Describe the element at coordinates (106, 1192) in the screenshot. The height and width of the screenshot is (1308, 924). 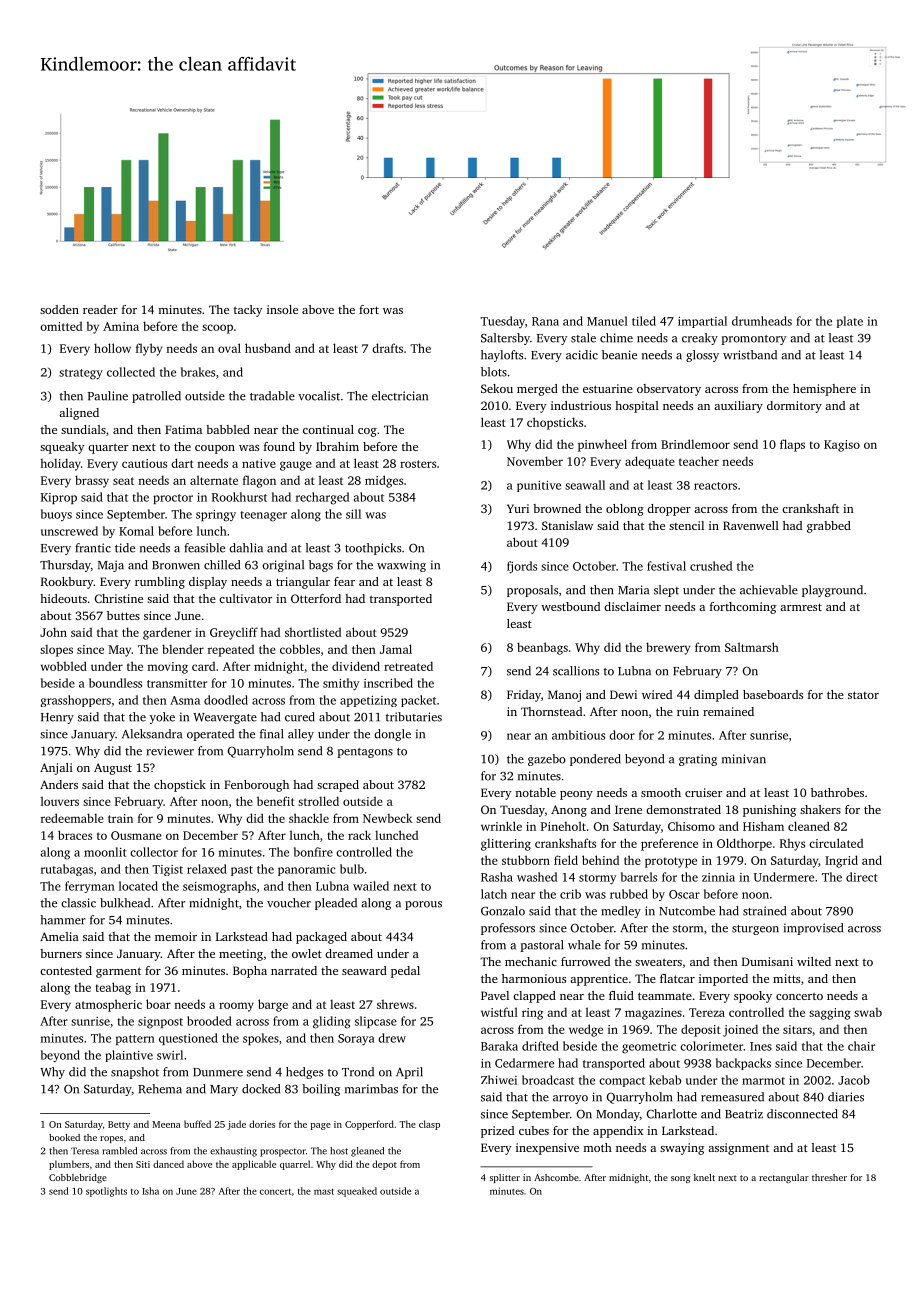
I see `spotlights` at that location.
